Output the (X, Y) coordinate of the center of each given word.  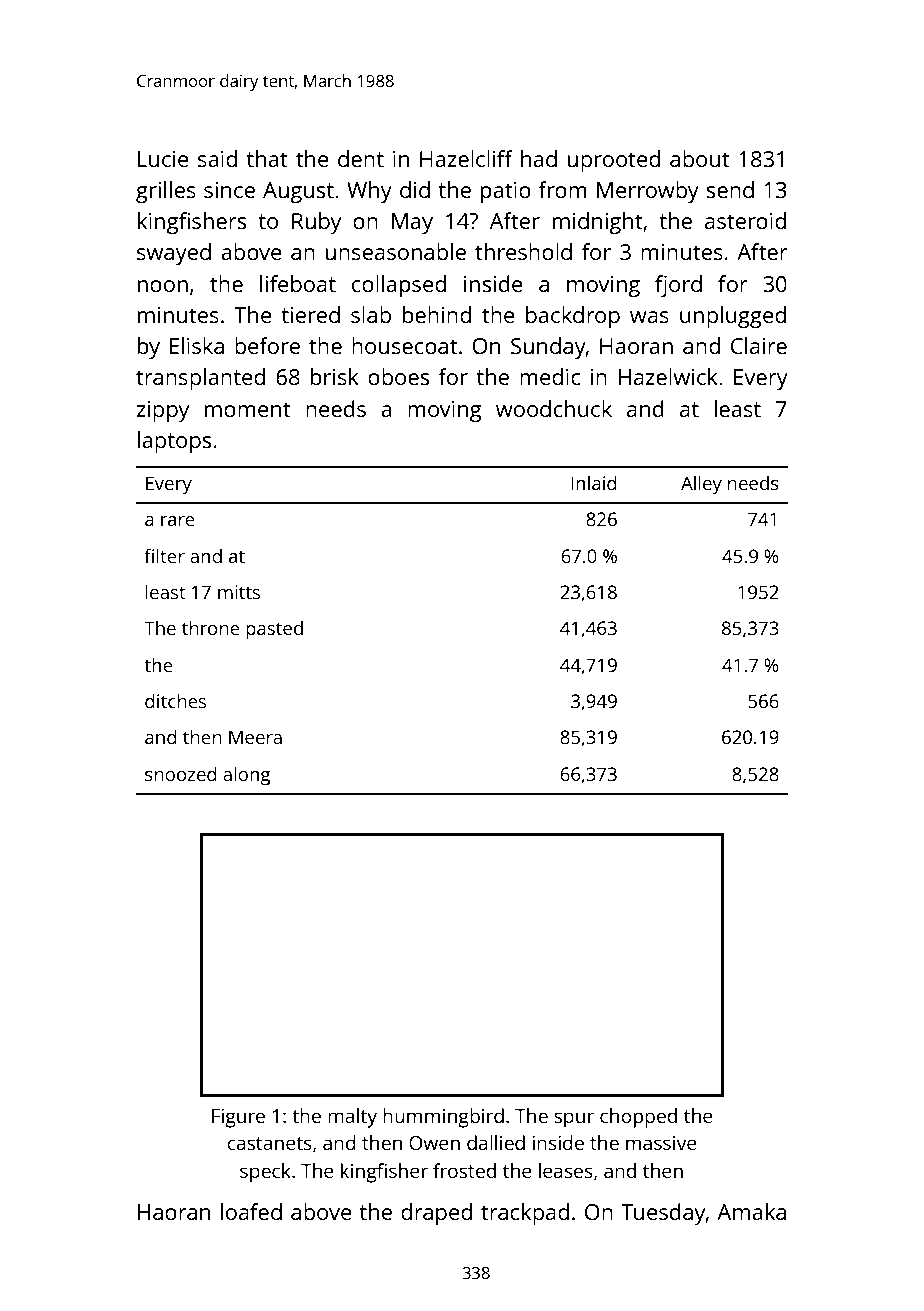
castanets (269, 1143)
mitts (239, 592)
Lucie (163, 159)
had (539, 158)
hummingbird (443, 1118)
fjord (678, 286)
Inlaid (594, 482)
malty (352, 1118)
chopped (638, 1118)
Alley (701, 485)
